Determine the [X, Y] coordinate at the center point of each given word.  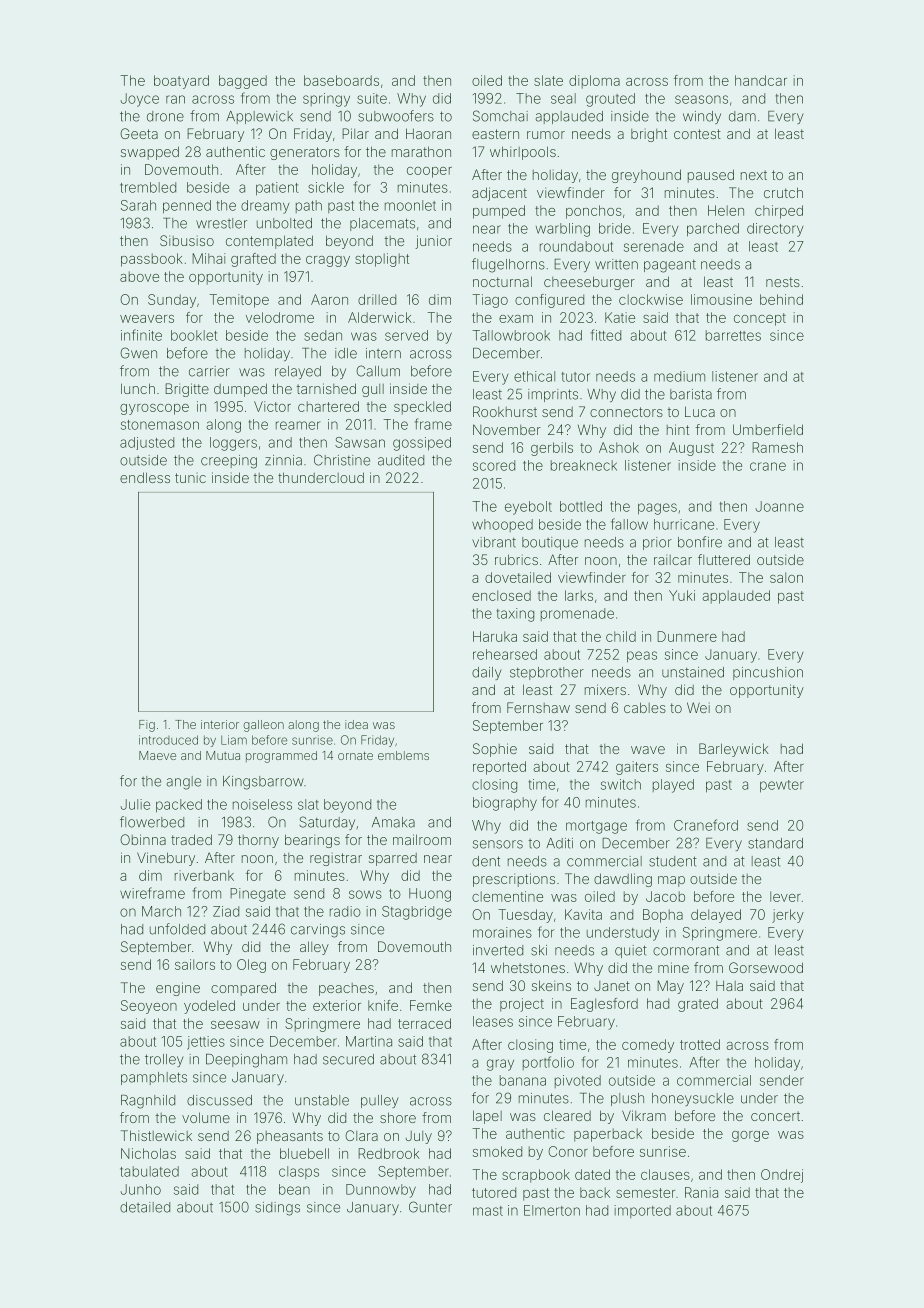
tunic [190, 478]
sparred [393, 859]
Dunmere [687, 636]
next [754, 175]
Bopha [663, 916]
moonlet [410, 205]
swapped [150, 153]
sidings [277, 1209]
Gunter [430, 1207]
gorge [750, 1136]
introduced [168, 740]
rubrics [516, 559]
